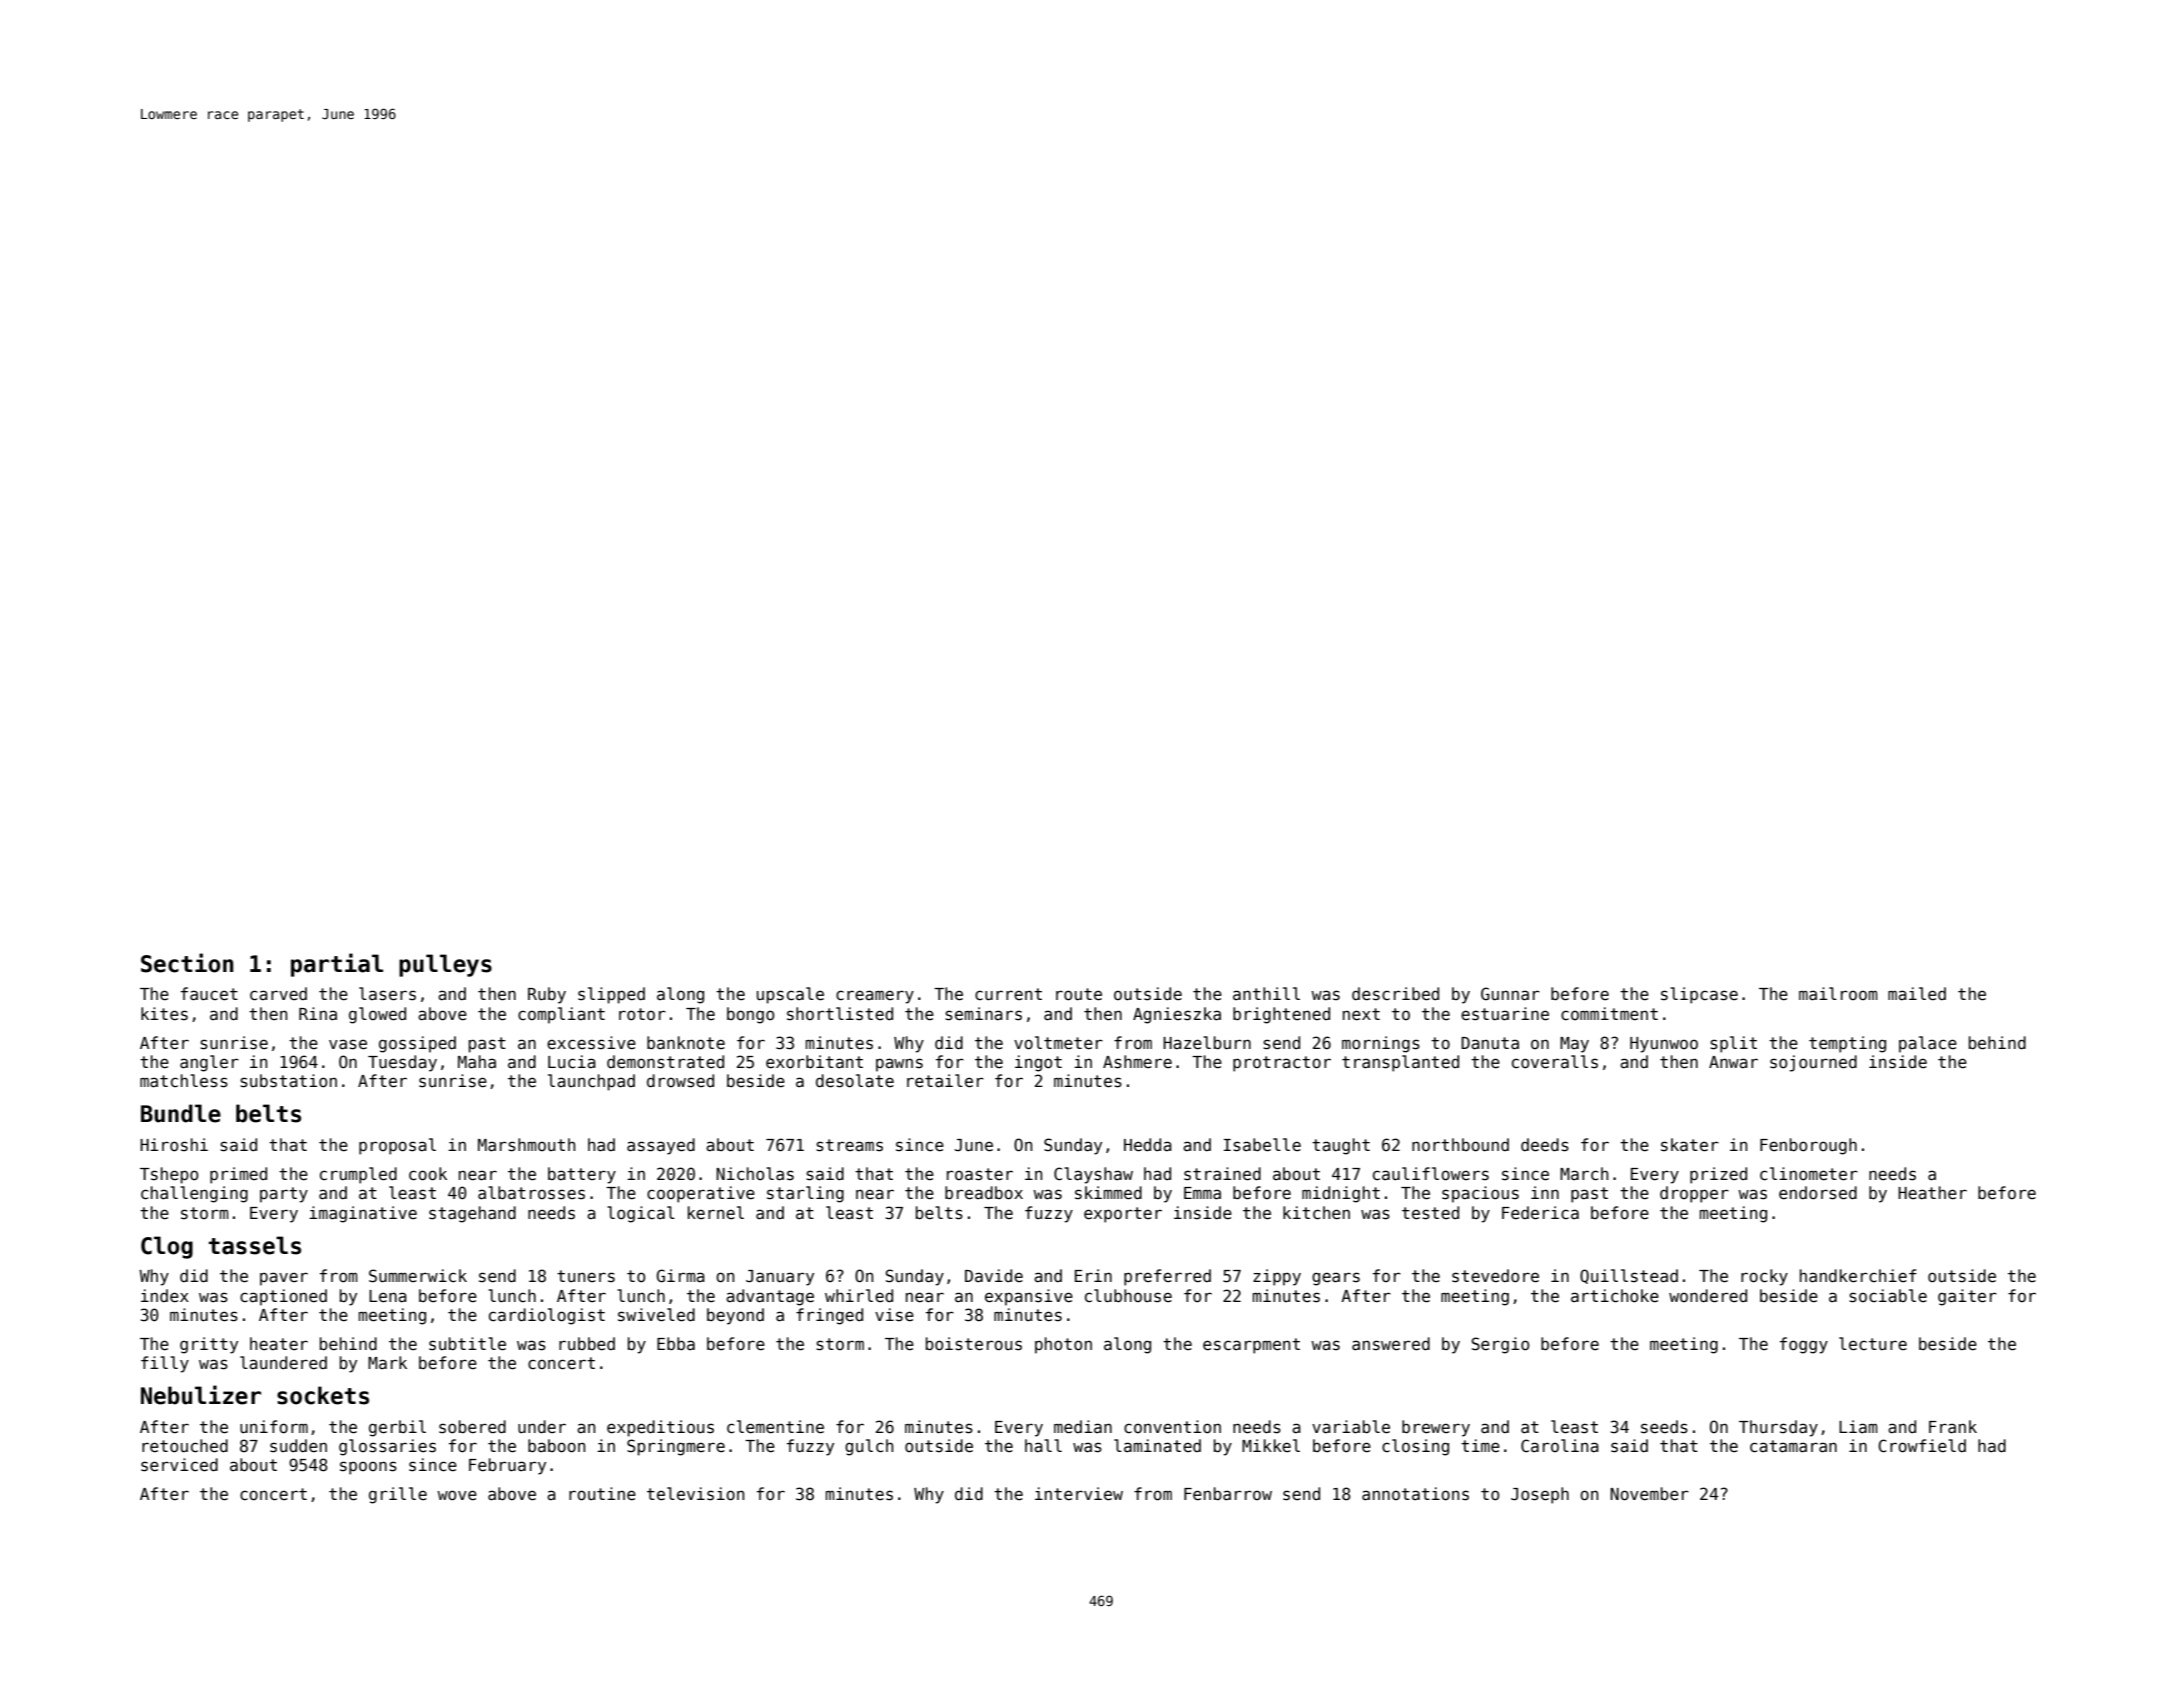 This screenshot has height=1683, width=2178. I want to click on drowsed, so click(680, 1081).
